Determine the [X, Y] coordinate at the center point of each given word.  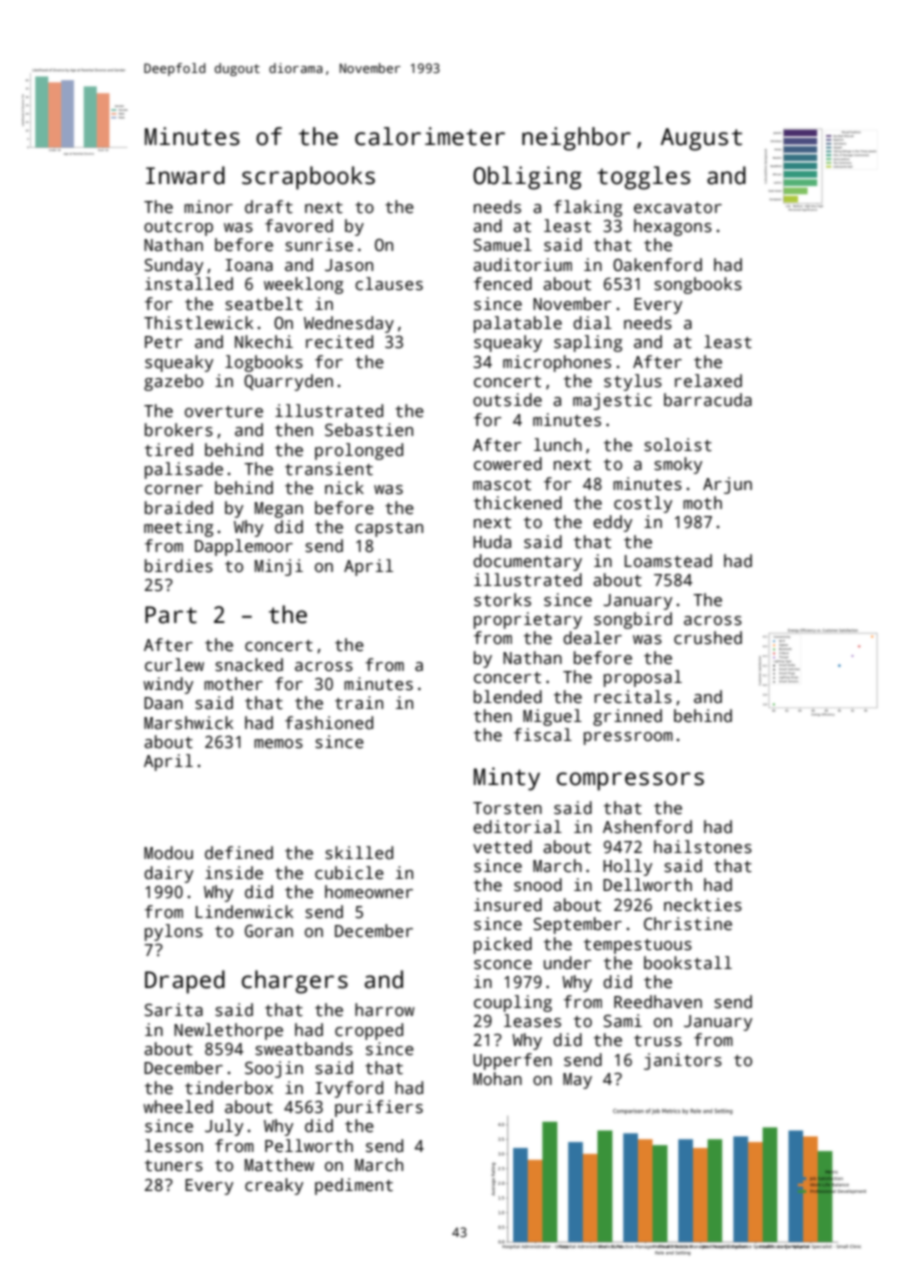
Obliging [527, 178]
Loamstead [668, 561]
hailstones [703, 847]
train [359, 703]
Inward [185, 175]
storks [502, 600]
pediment [354, 1186]
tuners [174, 1166]
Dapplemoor [244, 547]
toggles [643, 178]
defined [239, 853]
